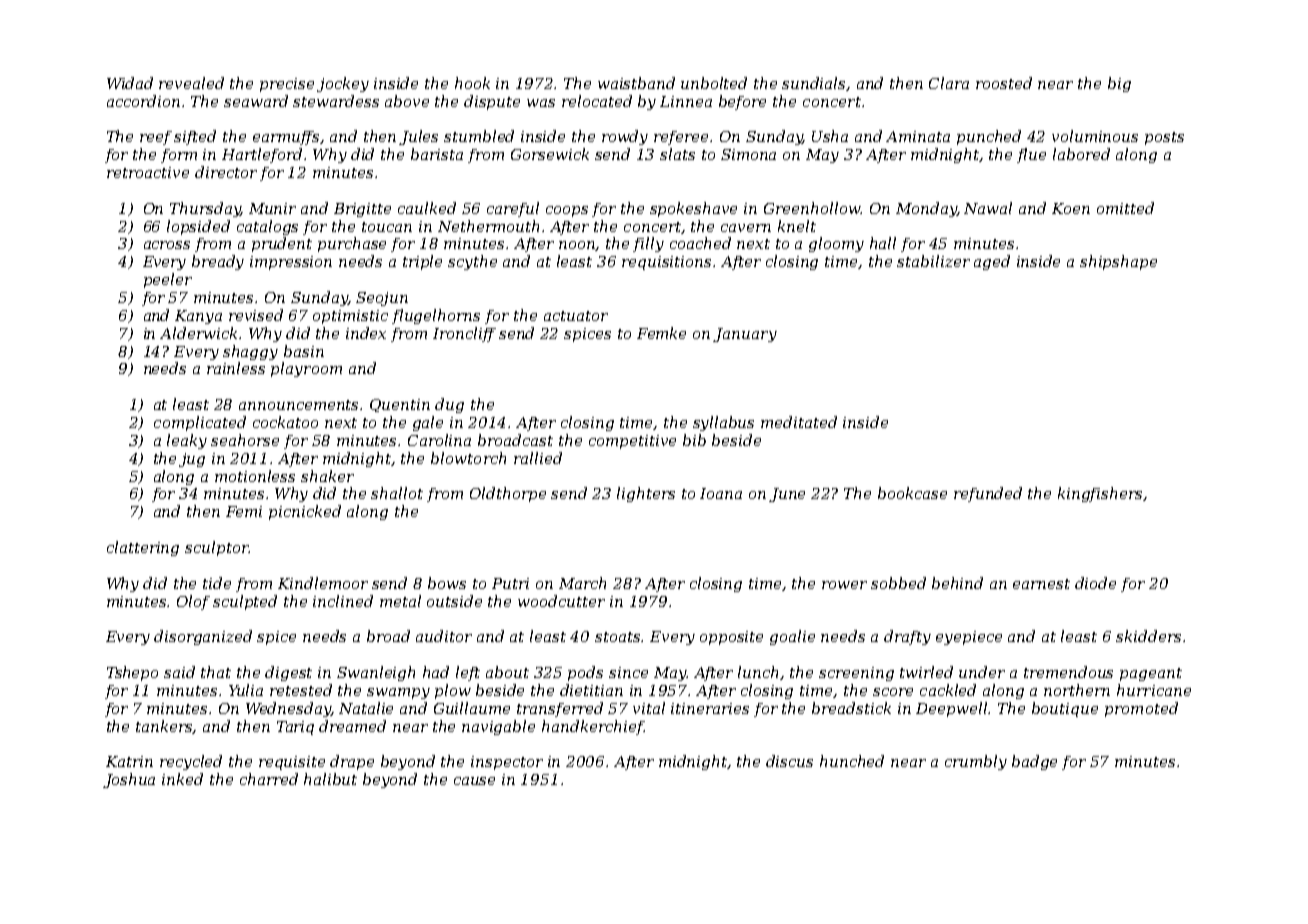  What do you see at coordinates (989, 137) in the screenshot?
I see `punched` at bounding box center [989, 137].
